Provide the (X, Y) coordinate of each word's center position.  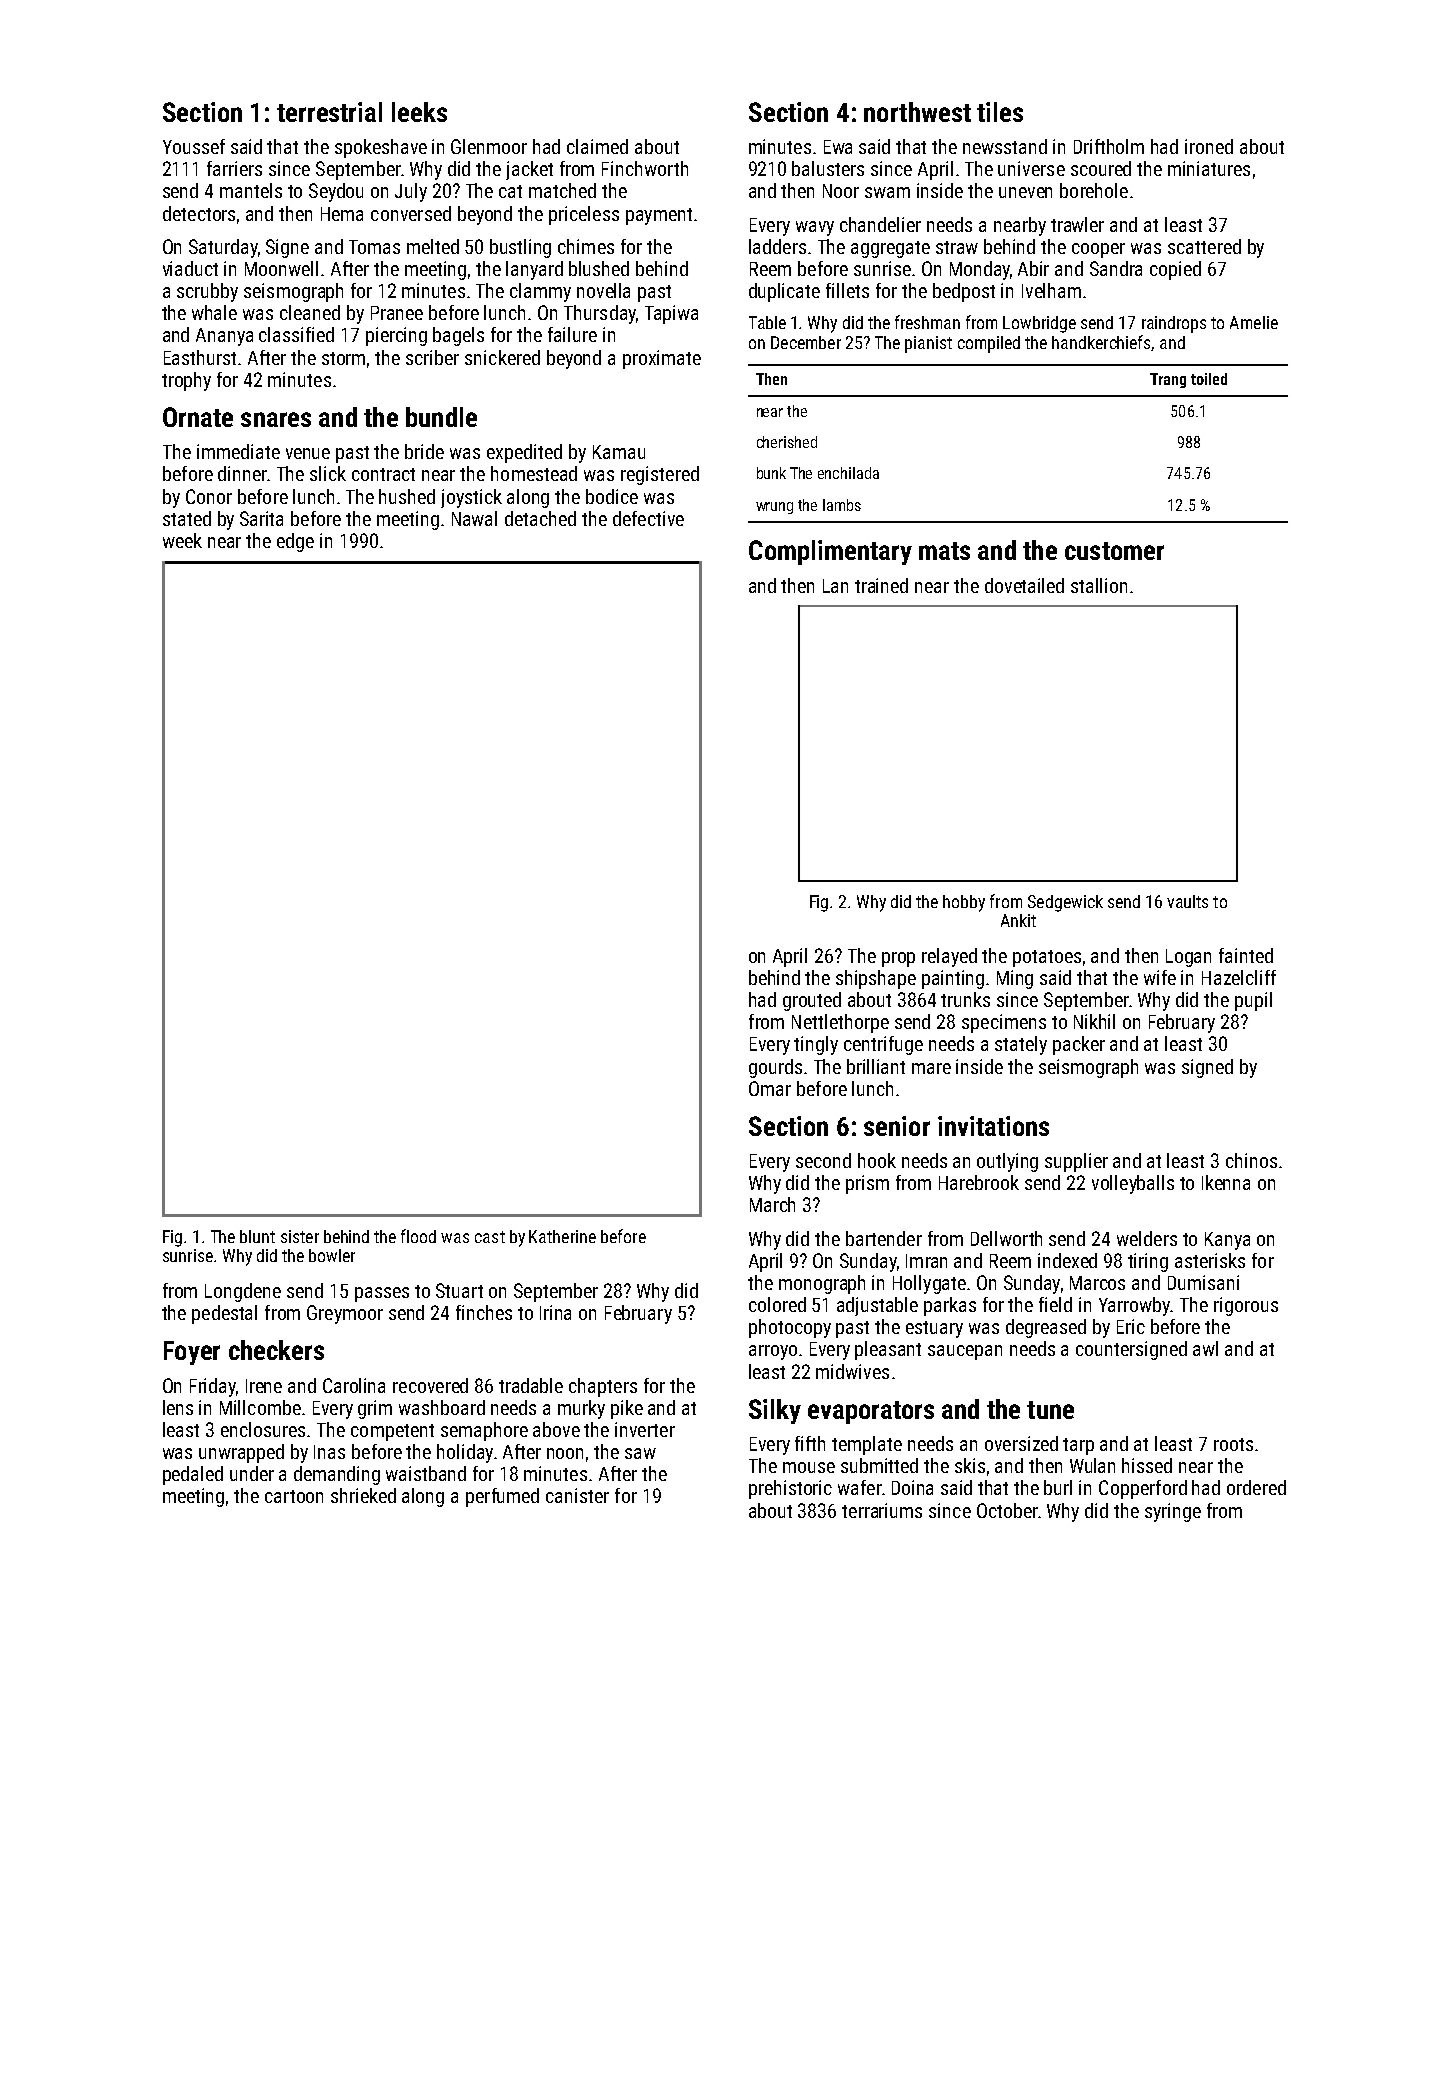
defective (648, 518)
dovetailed (1024, 585)
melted (433, 246)
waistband (426, 1473)
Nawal (474, 518)
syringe (1173, 1512)
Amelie (1254, 322)
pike (627, 1409)
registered (660, 475)
